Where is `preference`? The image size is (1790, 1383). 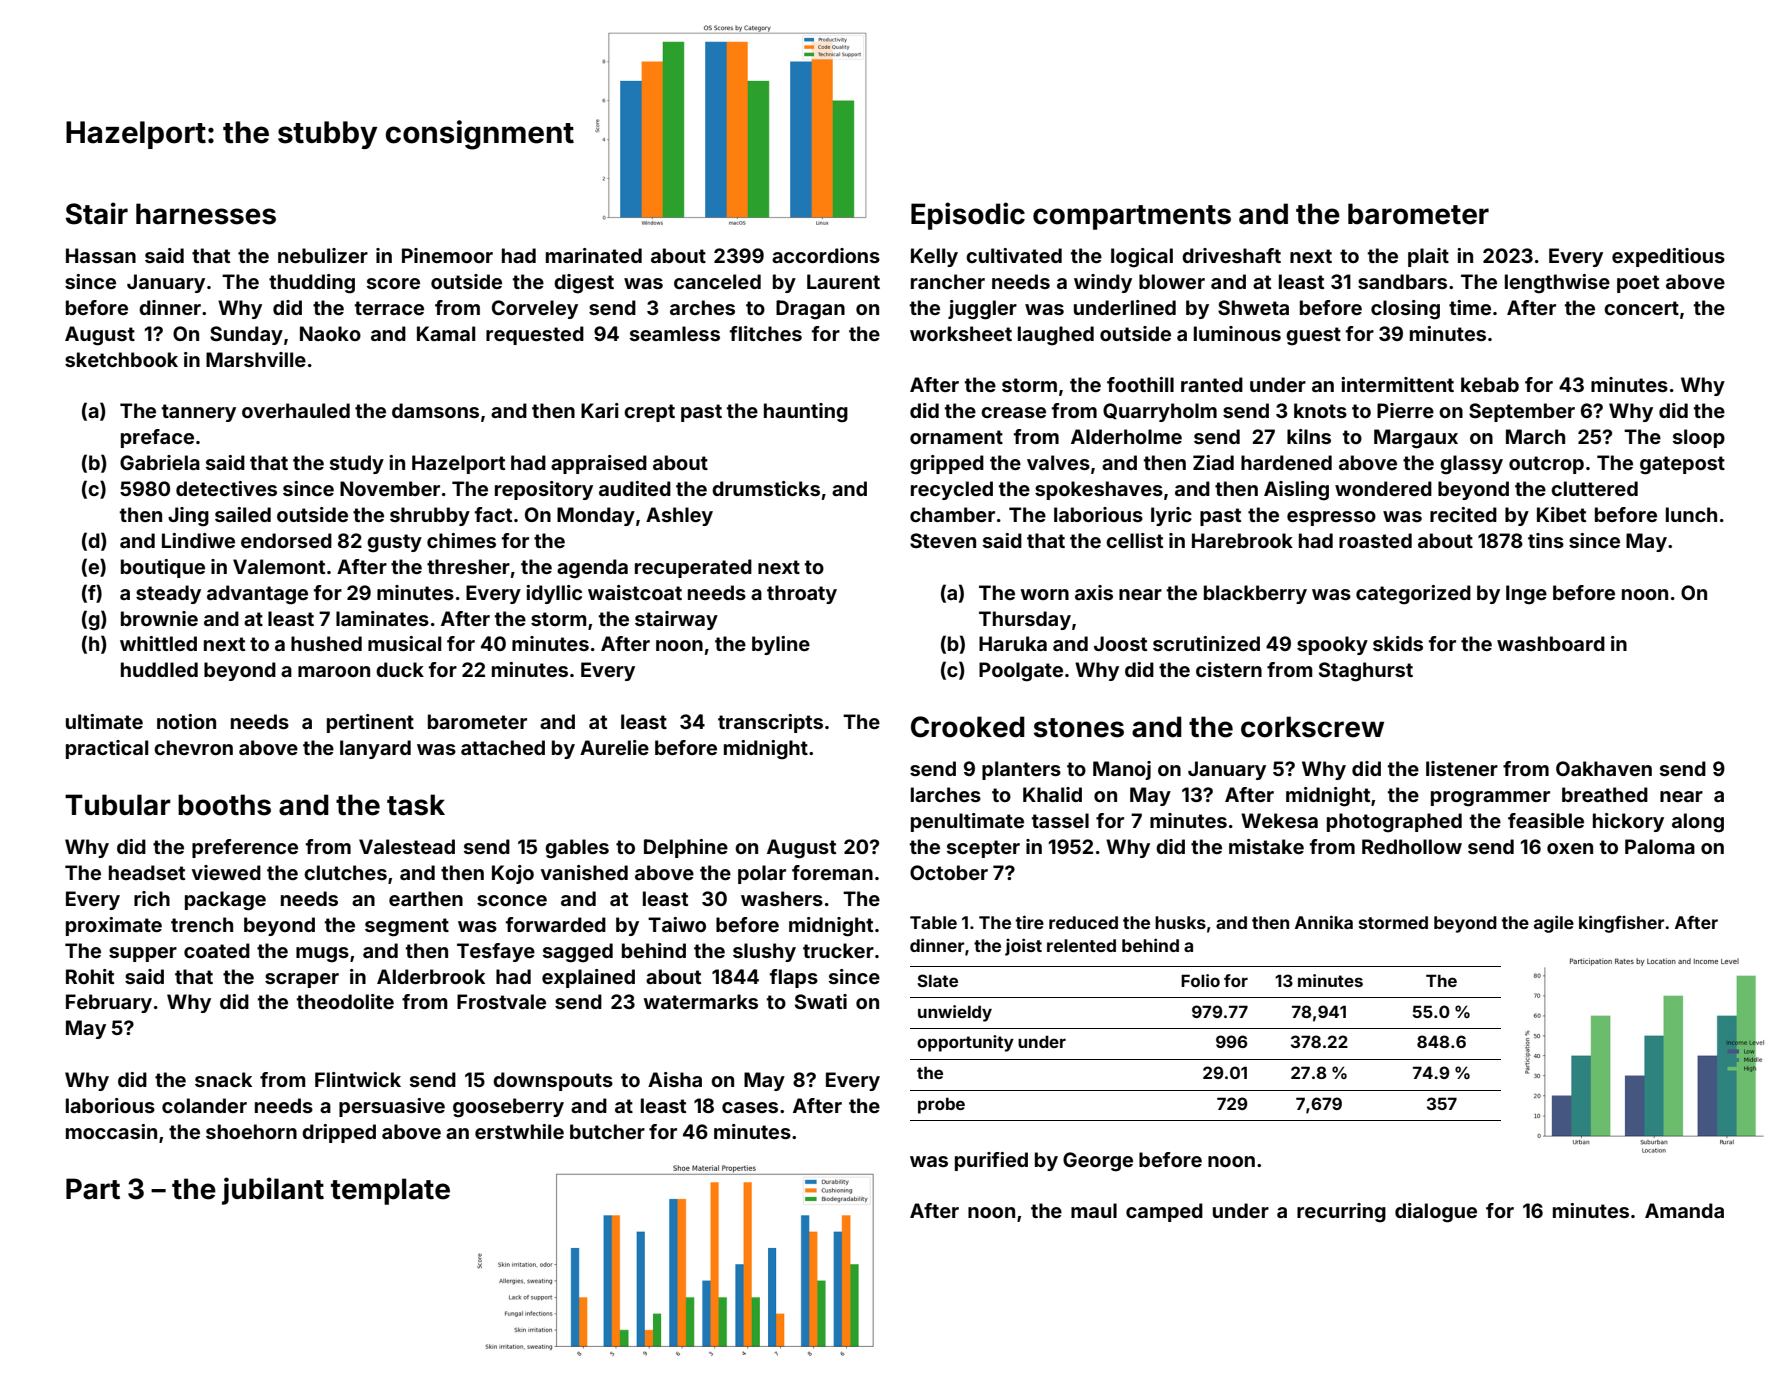 preference is located at coordinates (245, 848).
